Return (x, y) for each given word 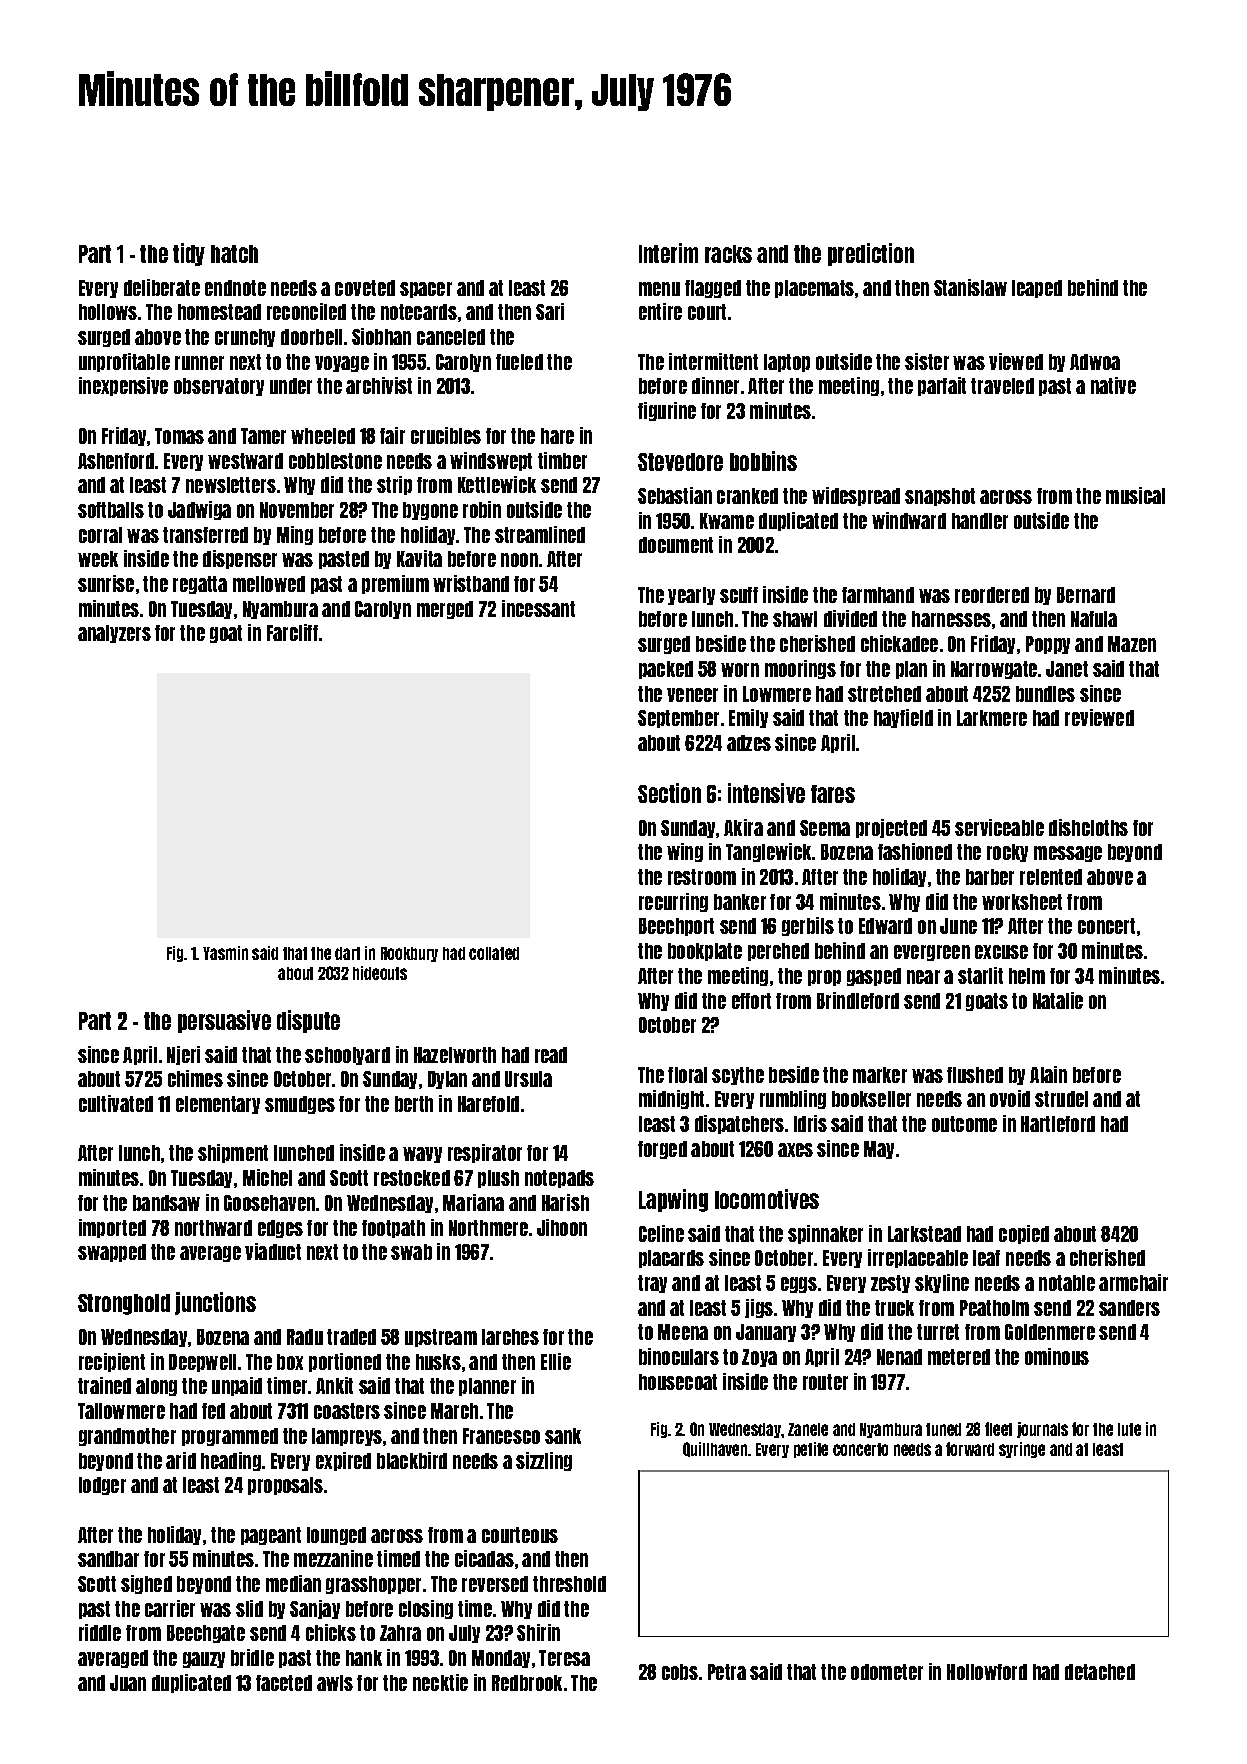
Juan (128, 1683)
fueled (519, 362)
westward (245, 461)
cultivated (116, 1103)
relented (1051, 877)
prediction (871, 254)
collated (494, 953)
